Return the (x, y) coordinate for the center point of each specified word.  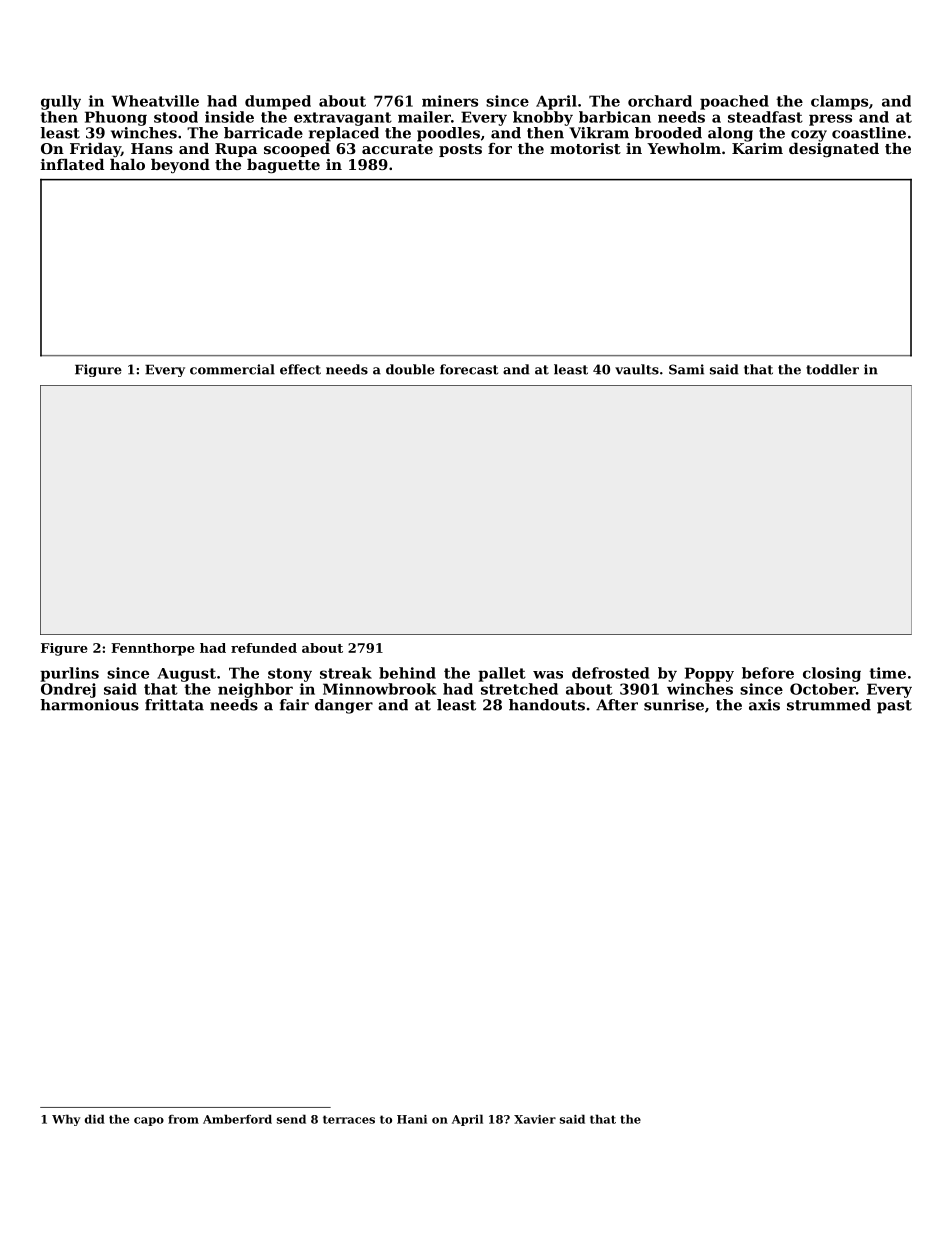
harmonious (89, 705)
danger (344, 706)
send (291, 1119)
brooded (668, 133)
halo (127, 164)
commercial (232, 369)
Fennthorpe (153, 649)
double (410, 369)
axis (764, 705)
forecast (469, 369)
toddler (832, 369)
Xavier (535, 1119)
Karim (757, 148)
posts (460, 150)
